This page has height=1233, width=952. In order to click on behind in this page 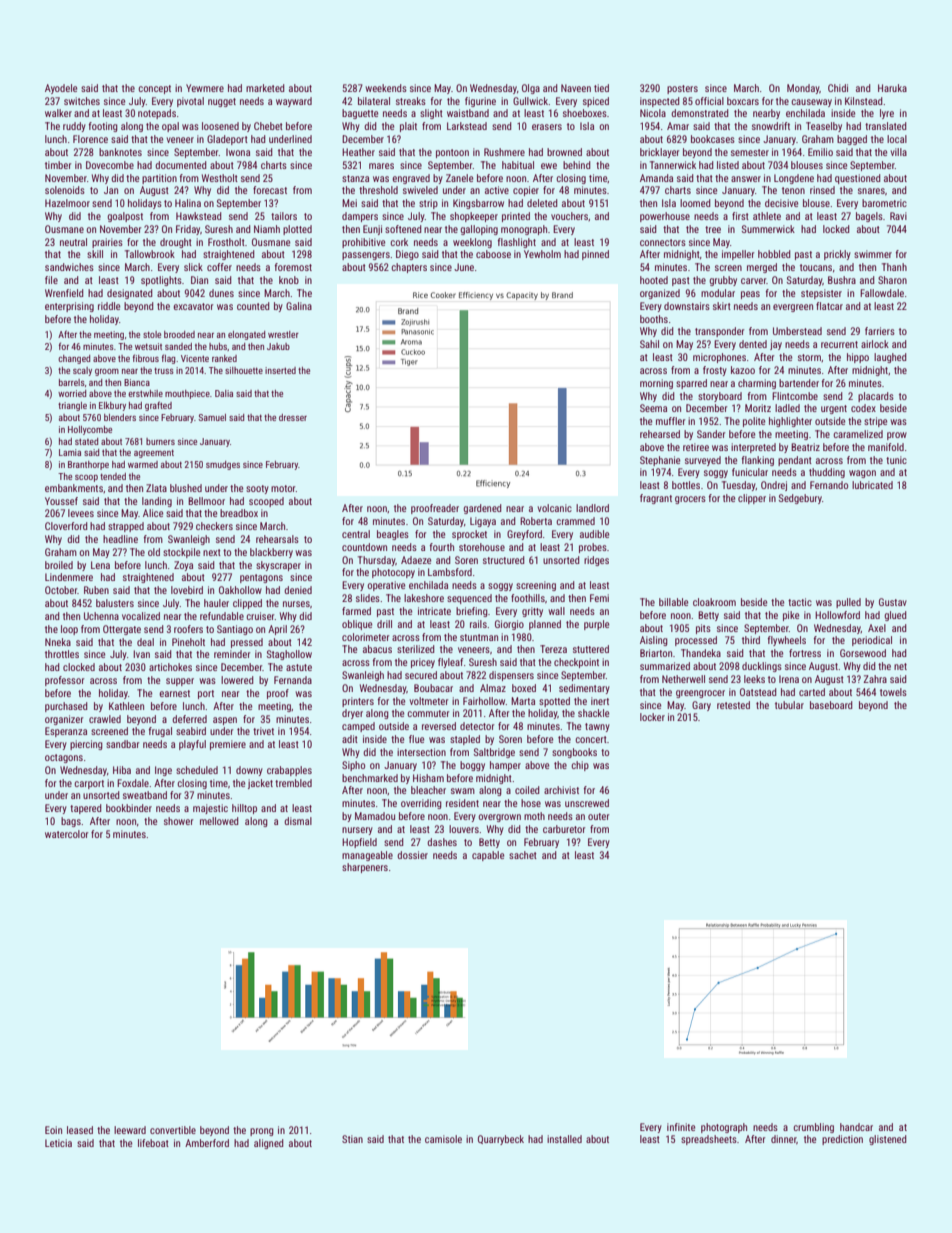, I will do `click(577, 165)`.
